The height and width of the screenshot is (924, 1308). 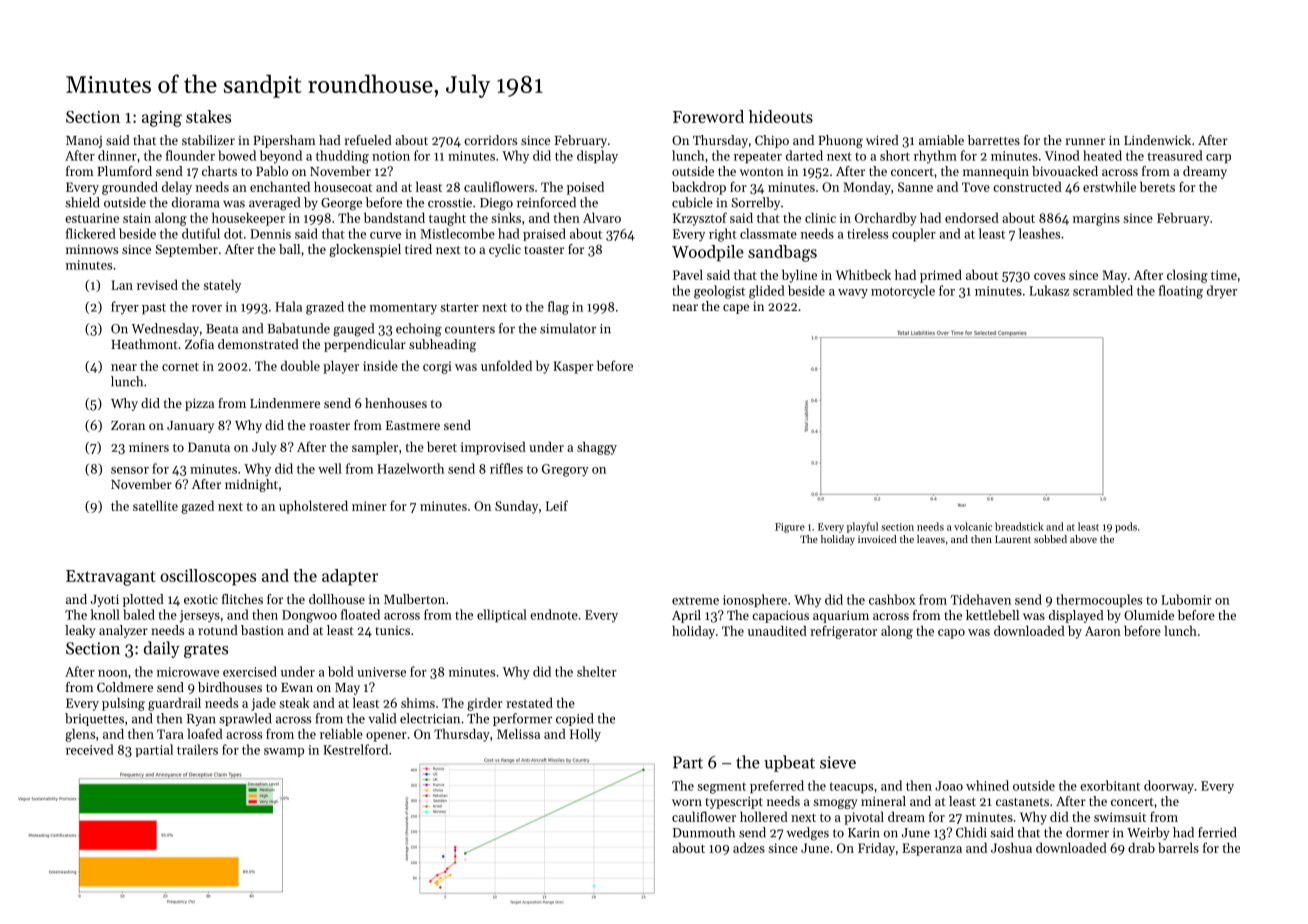 What do you see at coordinates (90, 749) in the screenshot?
I see `received` at bounding box center [90, 749].
